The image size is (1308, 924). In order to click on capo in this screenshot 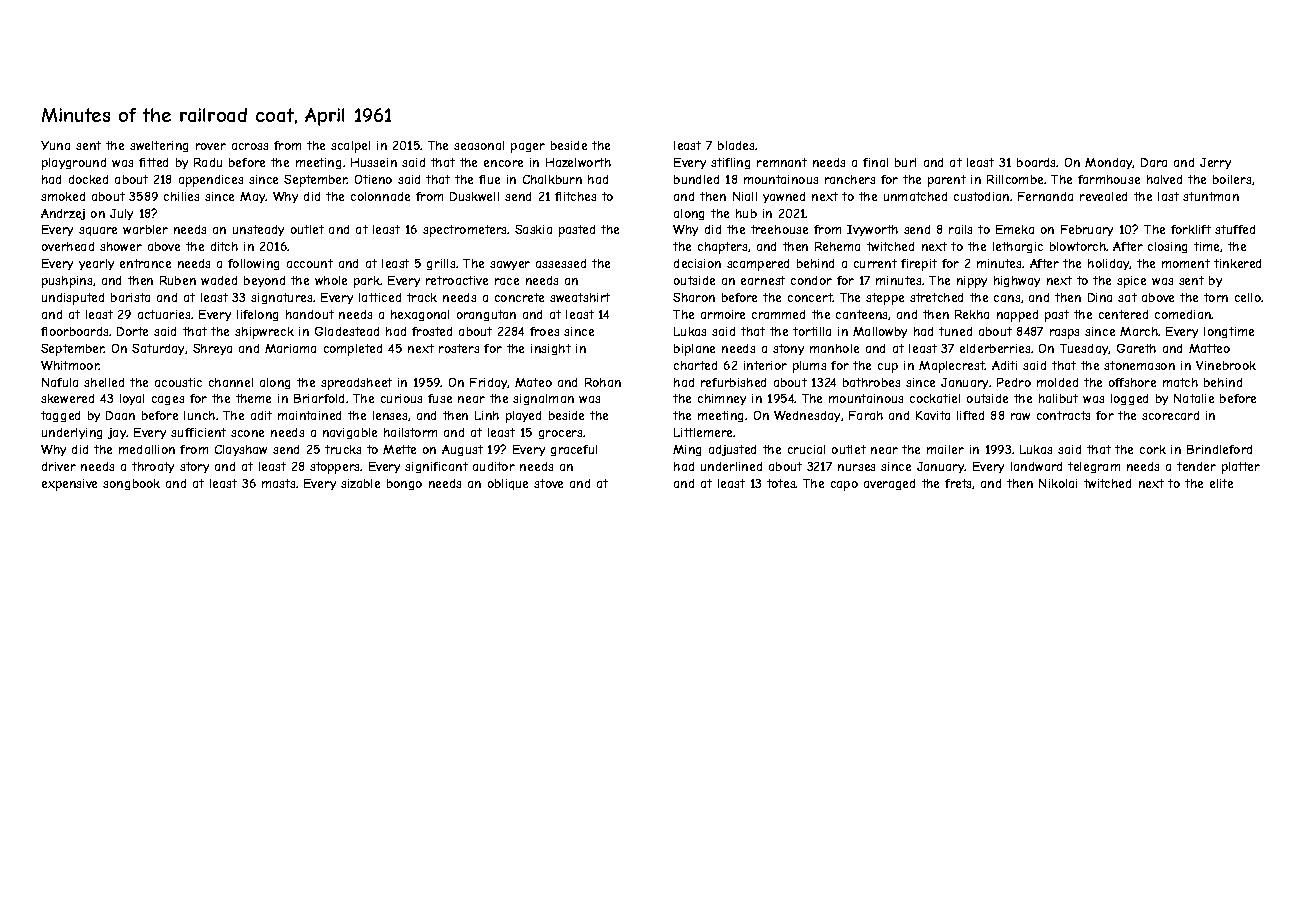, I will do `click(844, 486)`.
